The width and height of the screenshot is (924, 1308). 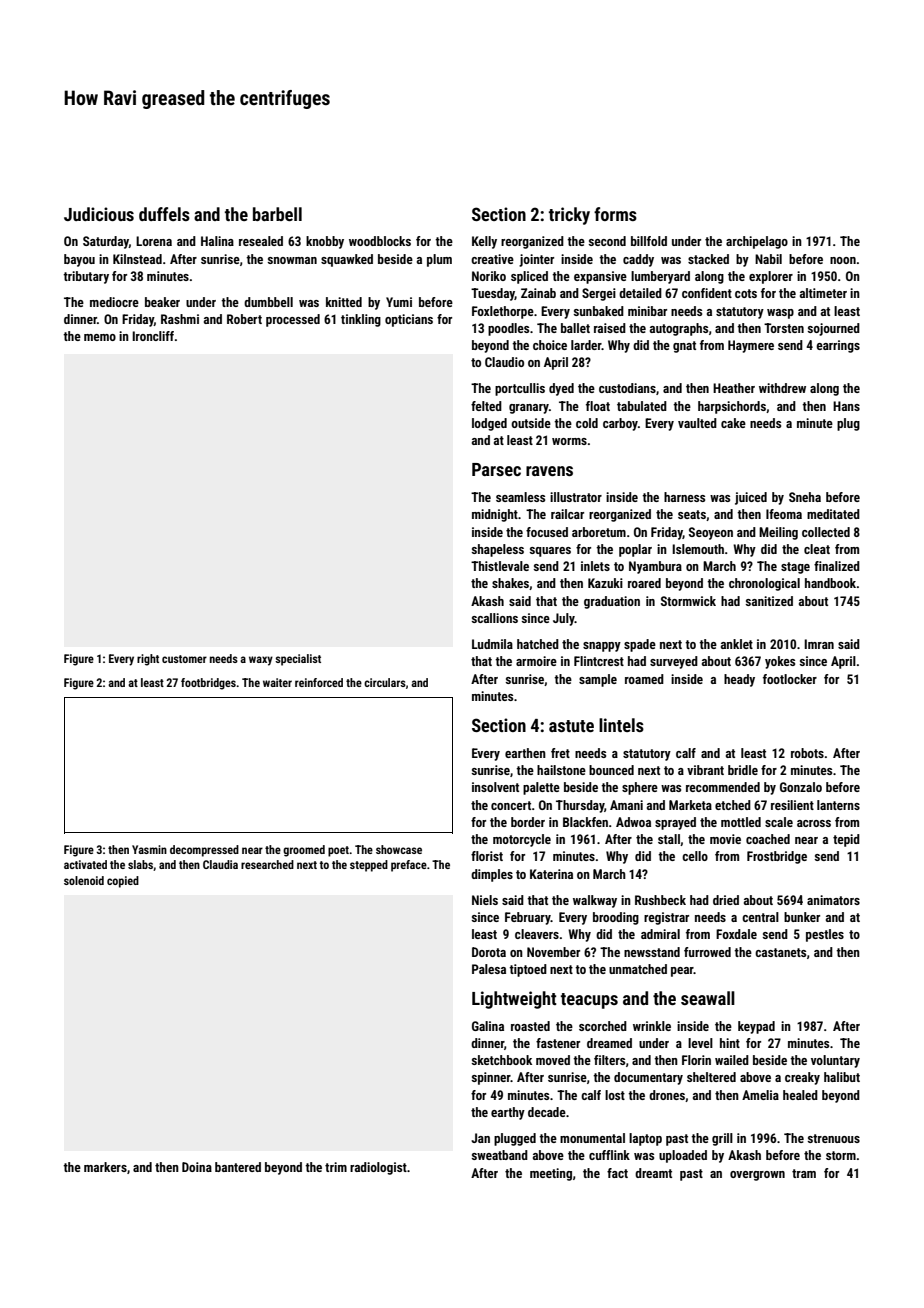 I want to click on trim, so click(x=336, y=1167).
